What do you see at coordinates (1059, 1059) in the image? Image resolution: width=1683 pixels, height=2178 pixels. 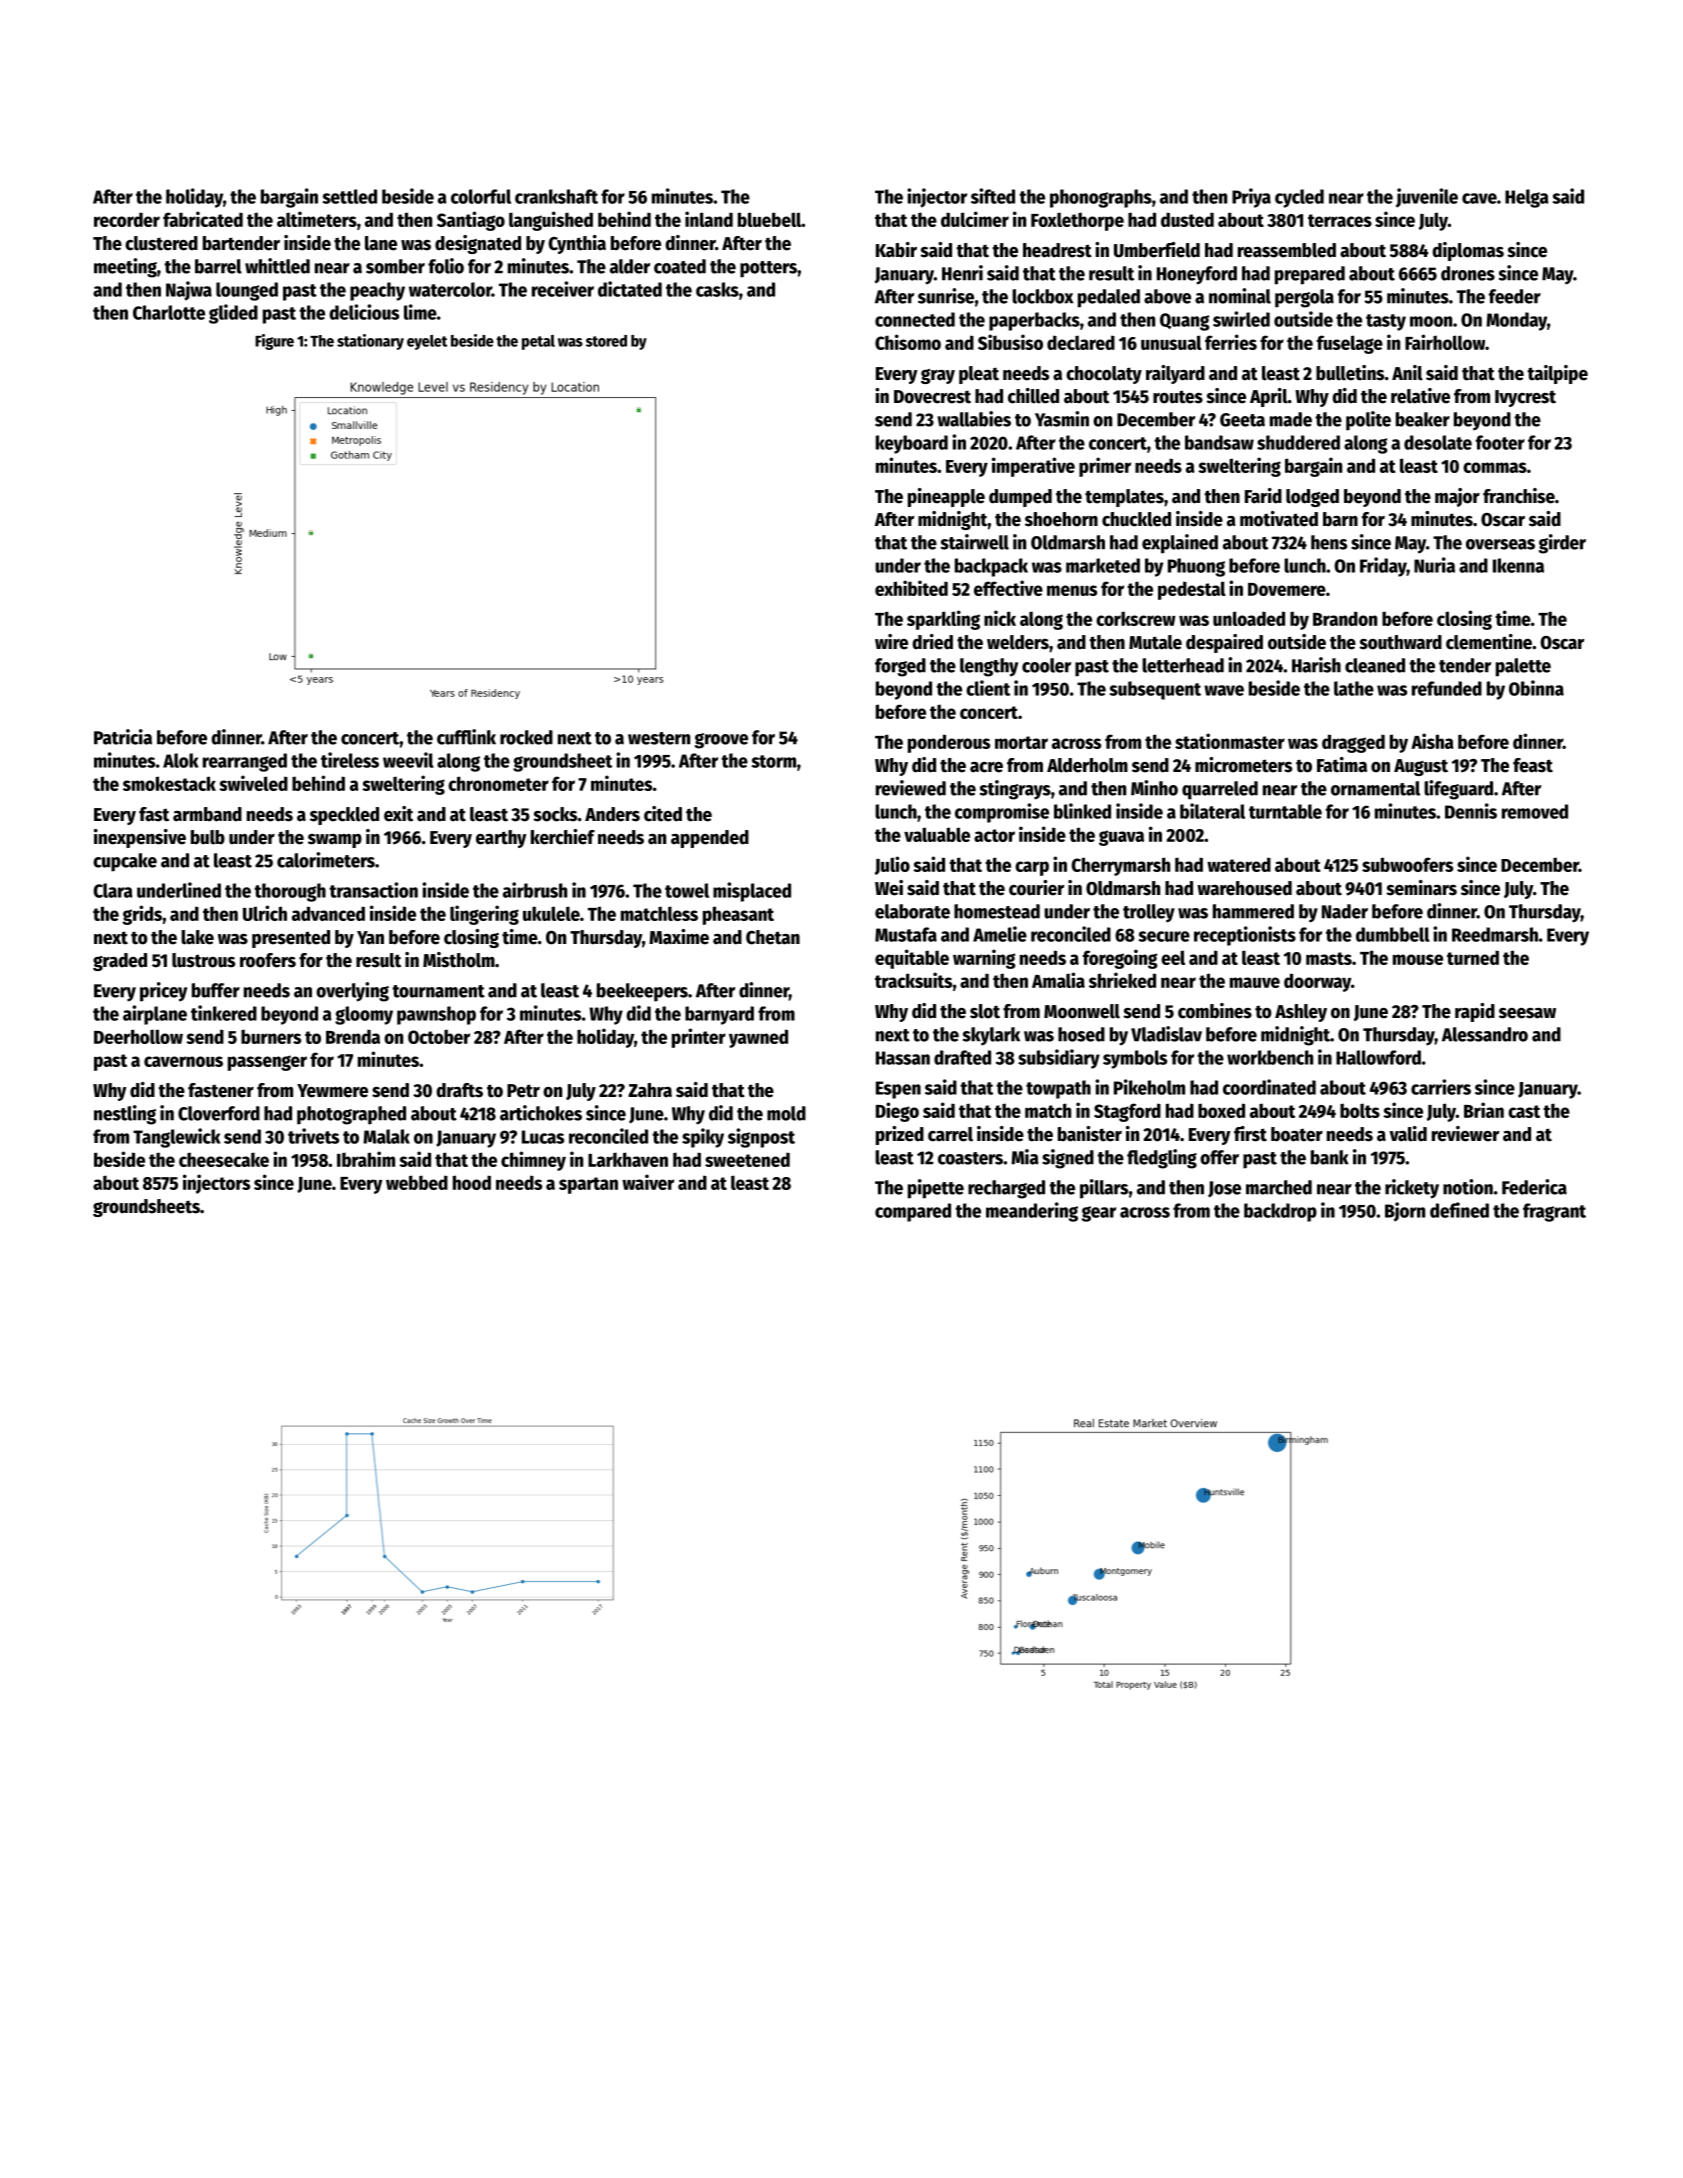 I see `subsidiary` at bounding box center [1059, 1059].
